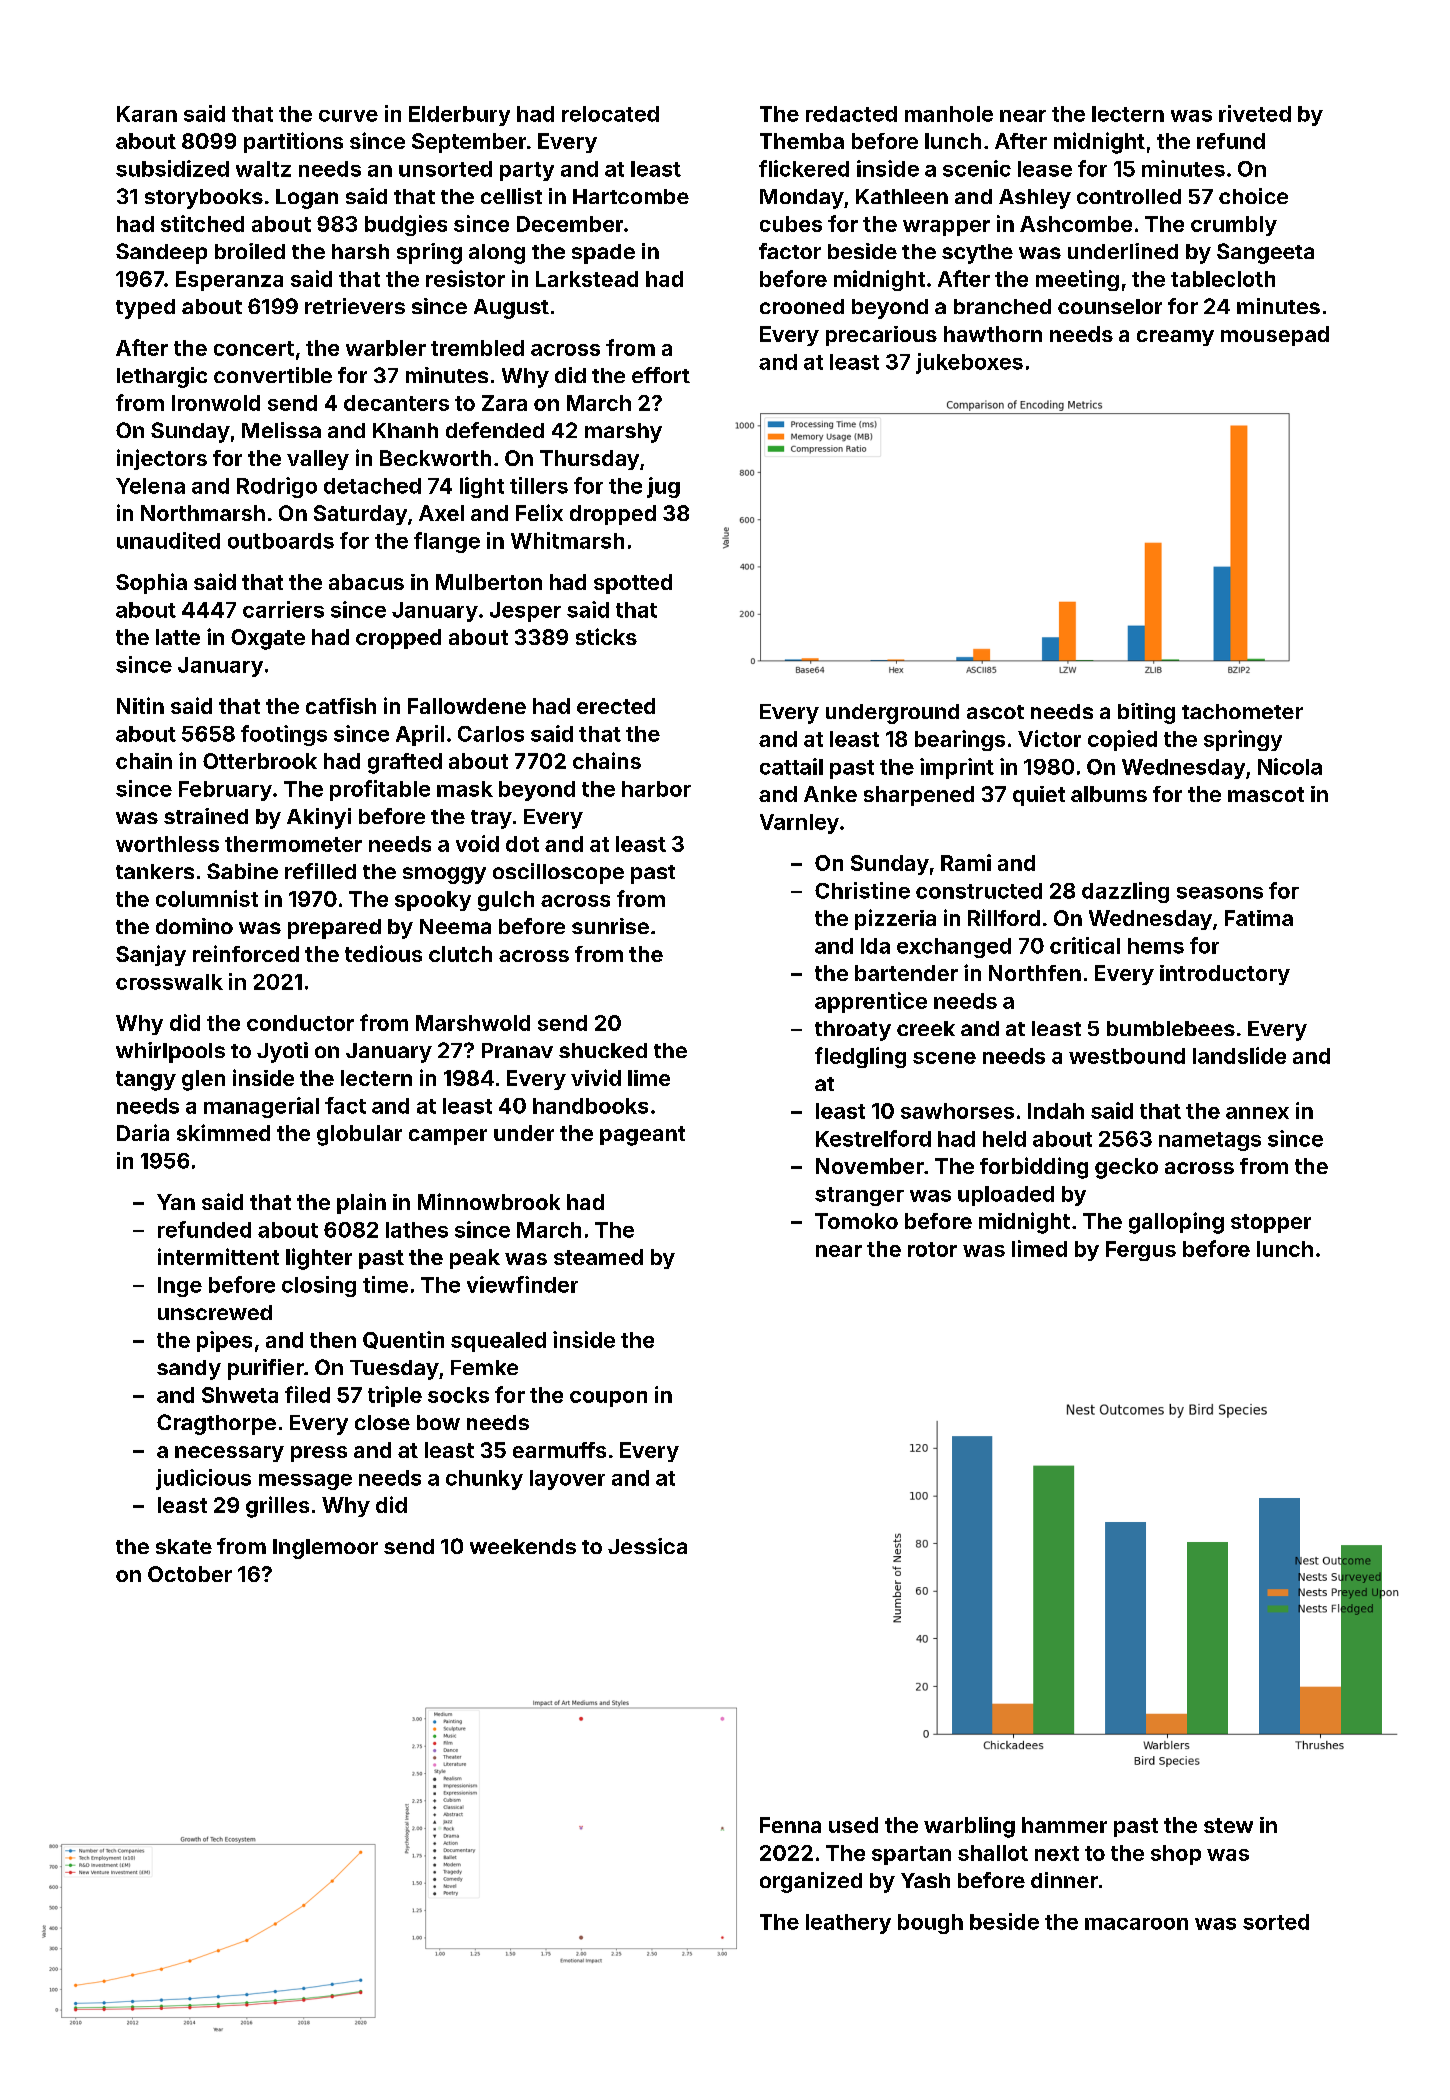 The image size is (1450, 2100). What do you see at coordinates (853, 1031) in the screenshot?
I see `throaty` at bounding box center [853, 1031].
